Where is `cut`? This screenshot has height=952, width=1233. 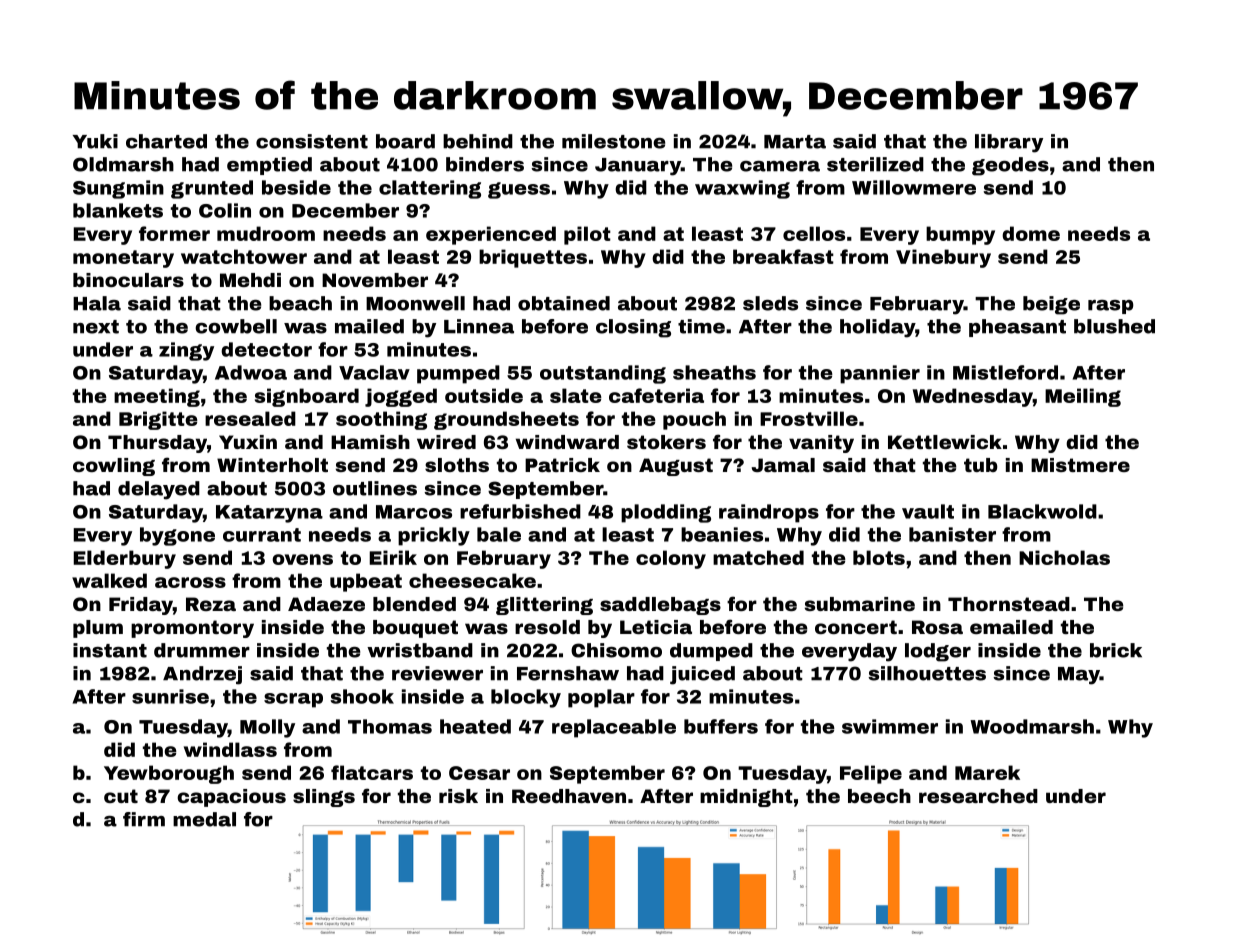 cut is located at coordinates (121, 796).
